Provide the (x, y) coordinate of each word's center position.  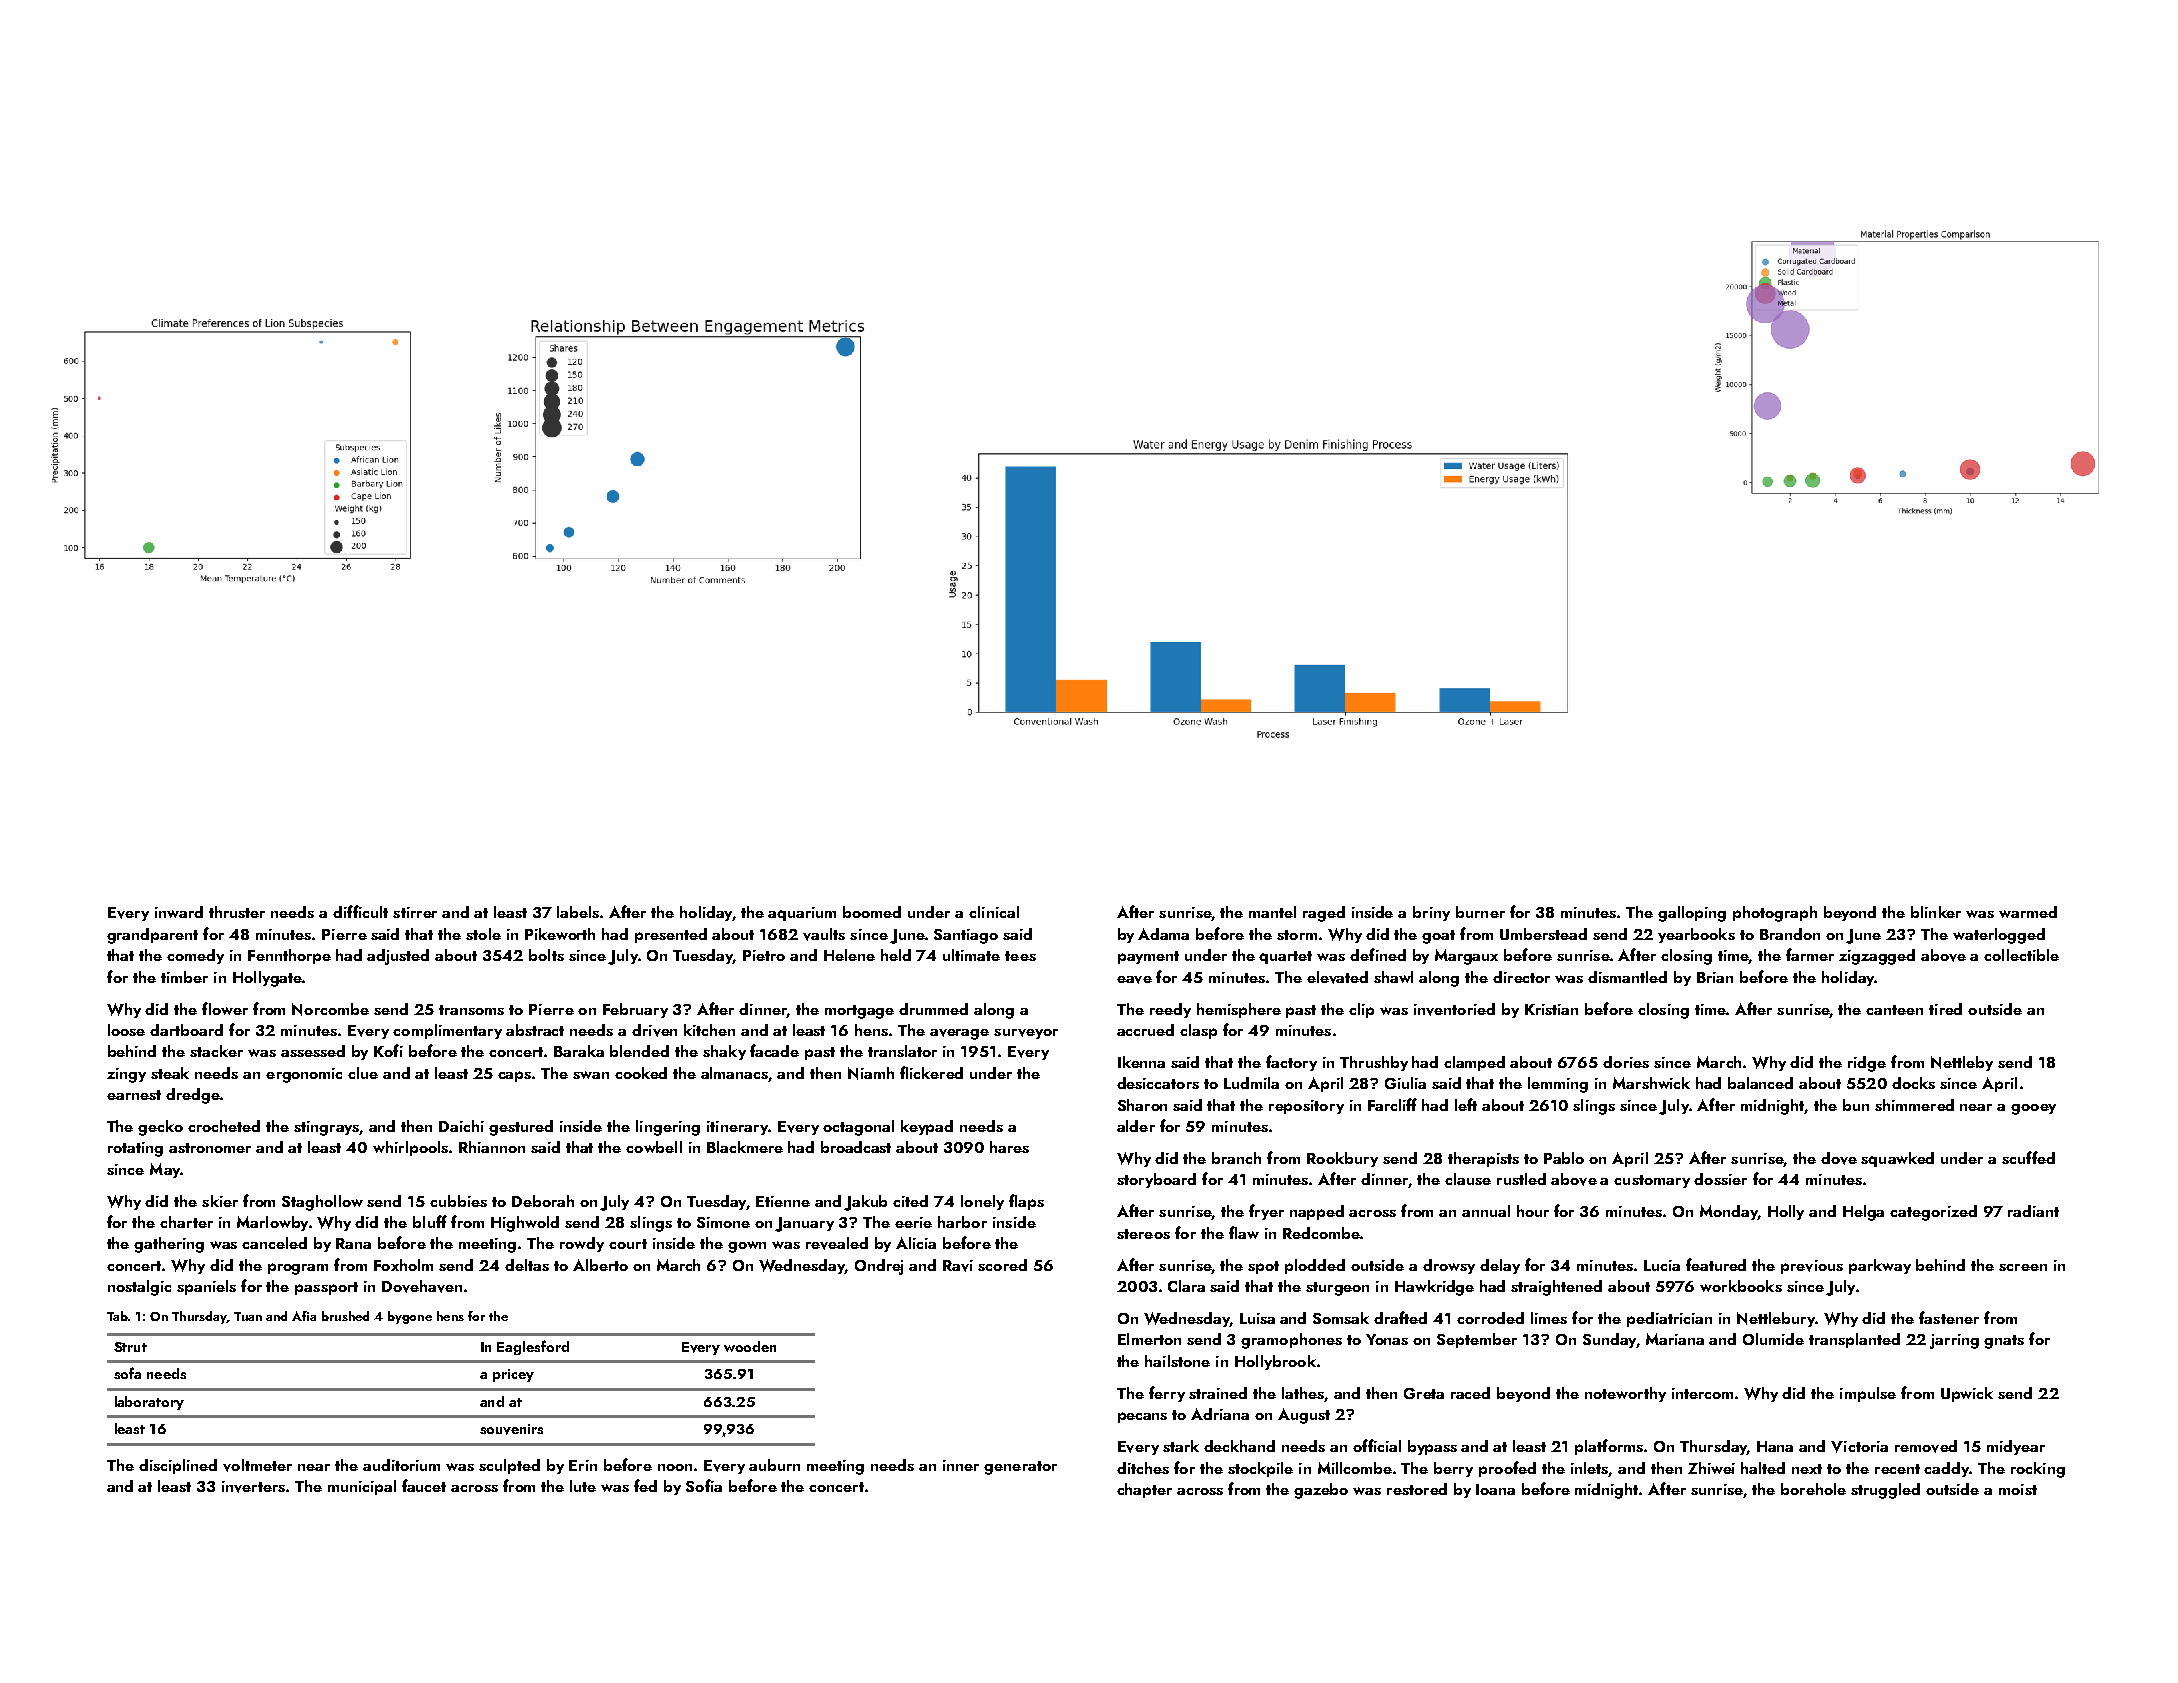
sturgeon (1337, 1289)
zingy (126, 1075)
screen (2023, 1267)
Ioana (1495, 1489)
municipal (362, 1487)
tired (1945, 1009)
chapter (1144, 1490)
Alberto (600, 1265)
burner (1480, 912)
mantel (1272, 912)
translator (902, 1051)
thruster (237, 912)
